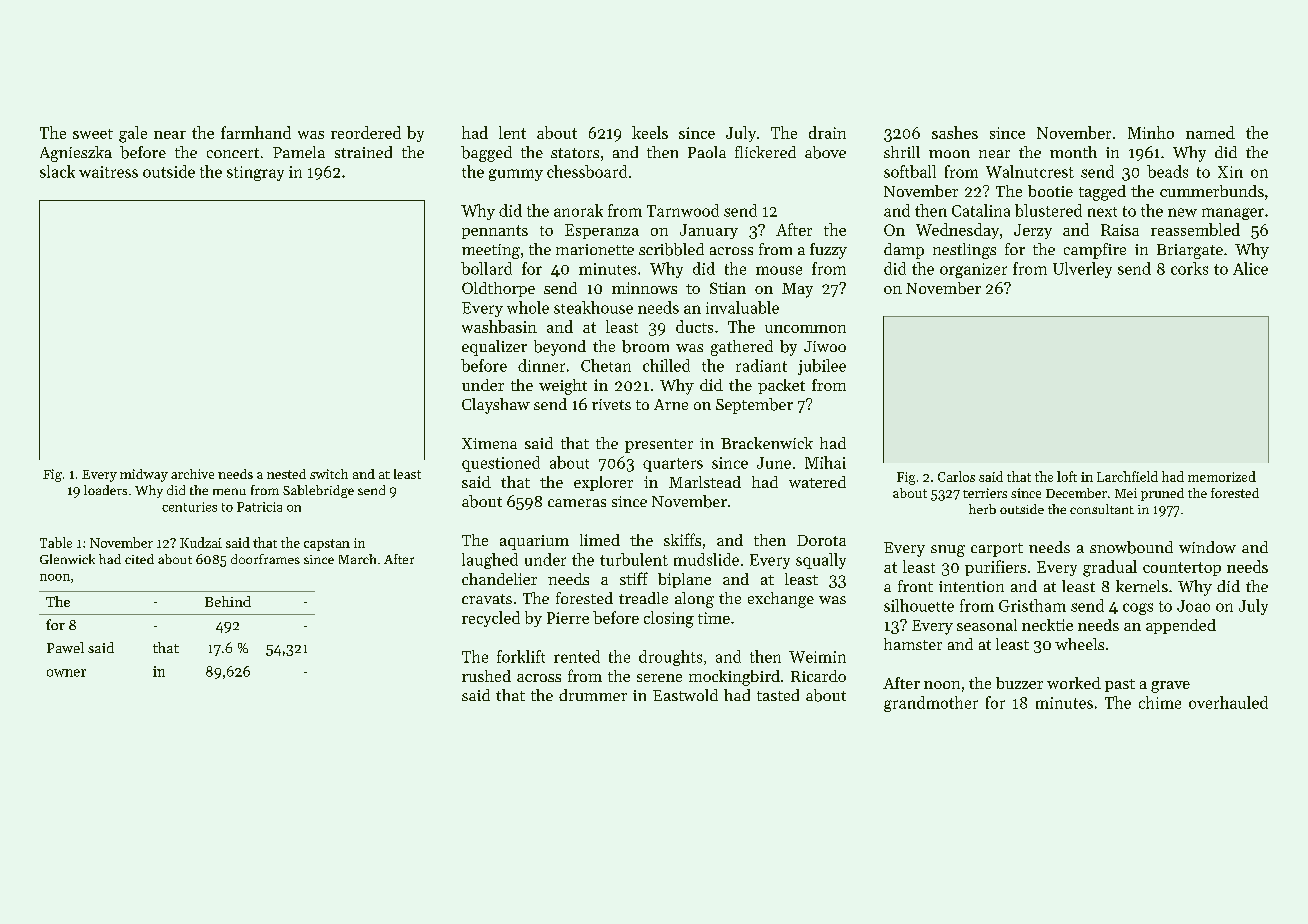 The image size is (1308, 924). Describe the element at coordinates (778, 695) in the image. I see `tasted` at that location.
